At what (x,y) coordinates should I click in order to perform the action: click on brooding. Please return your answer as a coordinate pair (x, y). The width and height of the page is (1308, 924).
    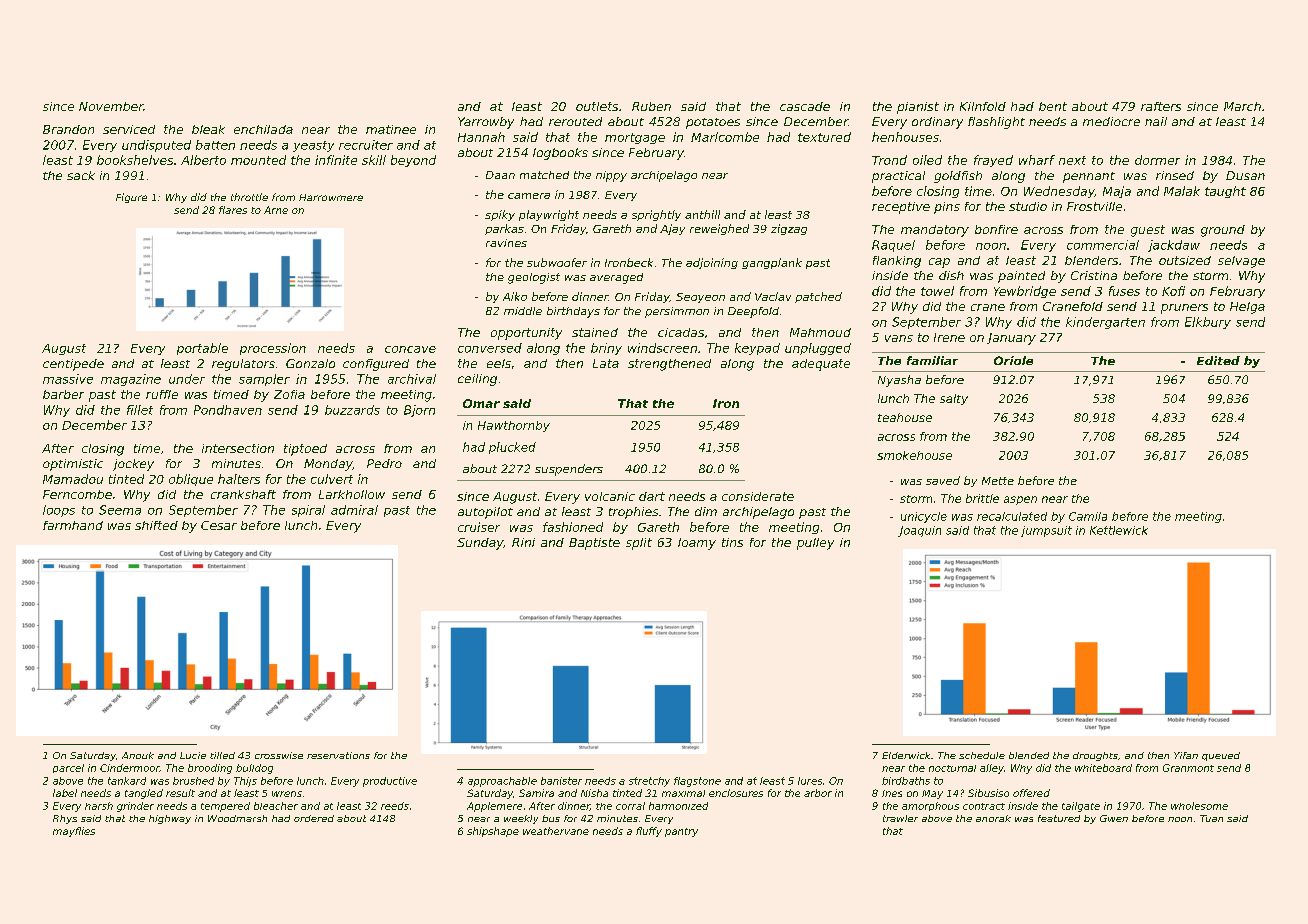
    Looking at the image, I should click on (210, 769).
